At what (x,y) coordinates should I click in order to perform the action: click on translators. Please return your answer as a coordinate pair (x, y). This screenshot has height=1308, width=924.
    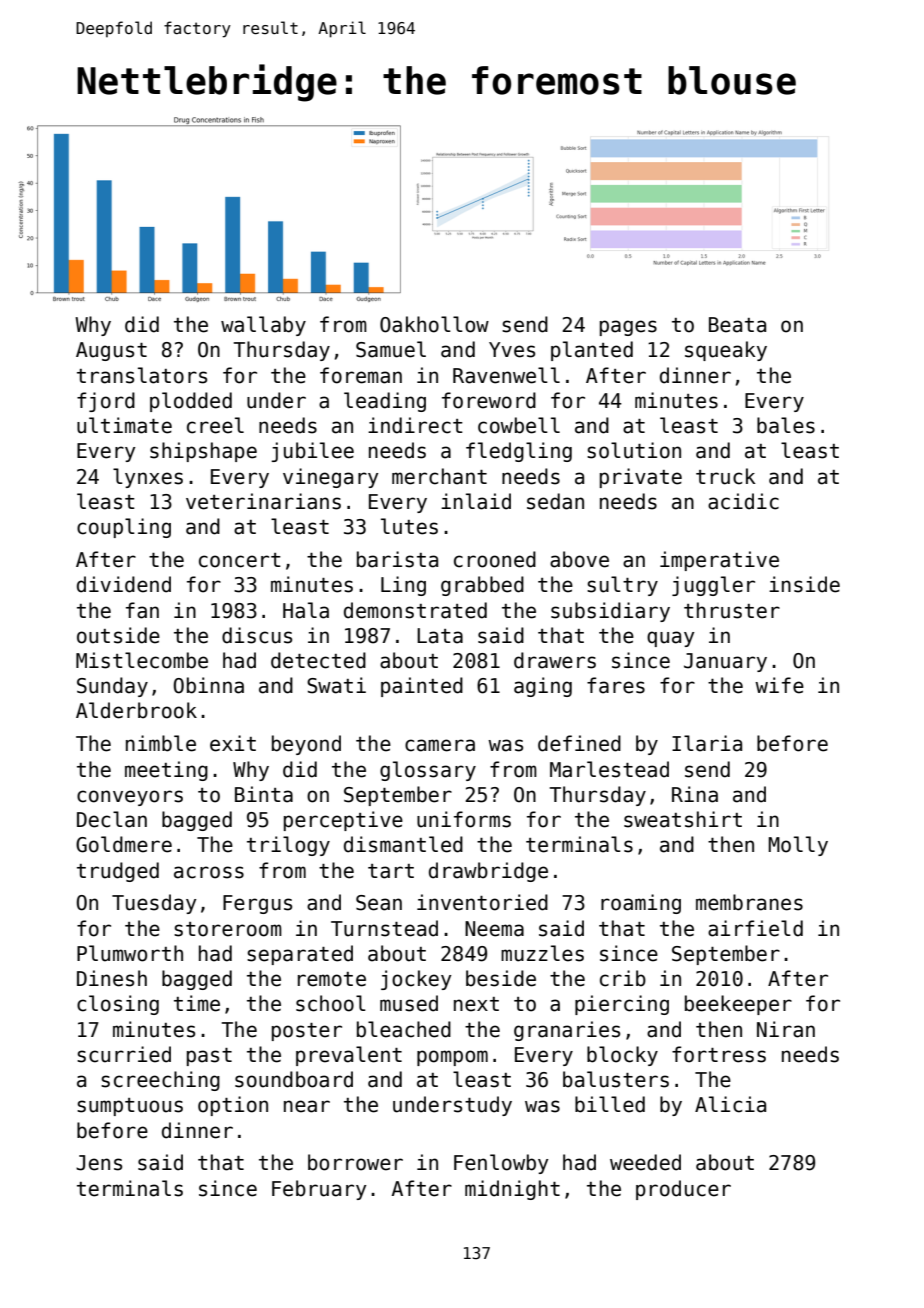
    Looking at the image, I should click on (142, 375).
